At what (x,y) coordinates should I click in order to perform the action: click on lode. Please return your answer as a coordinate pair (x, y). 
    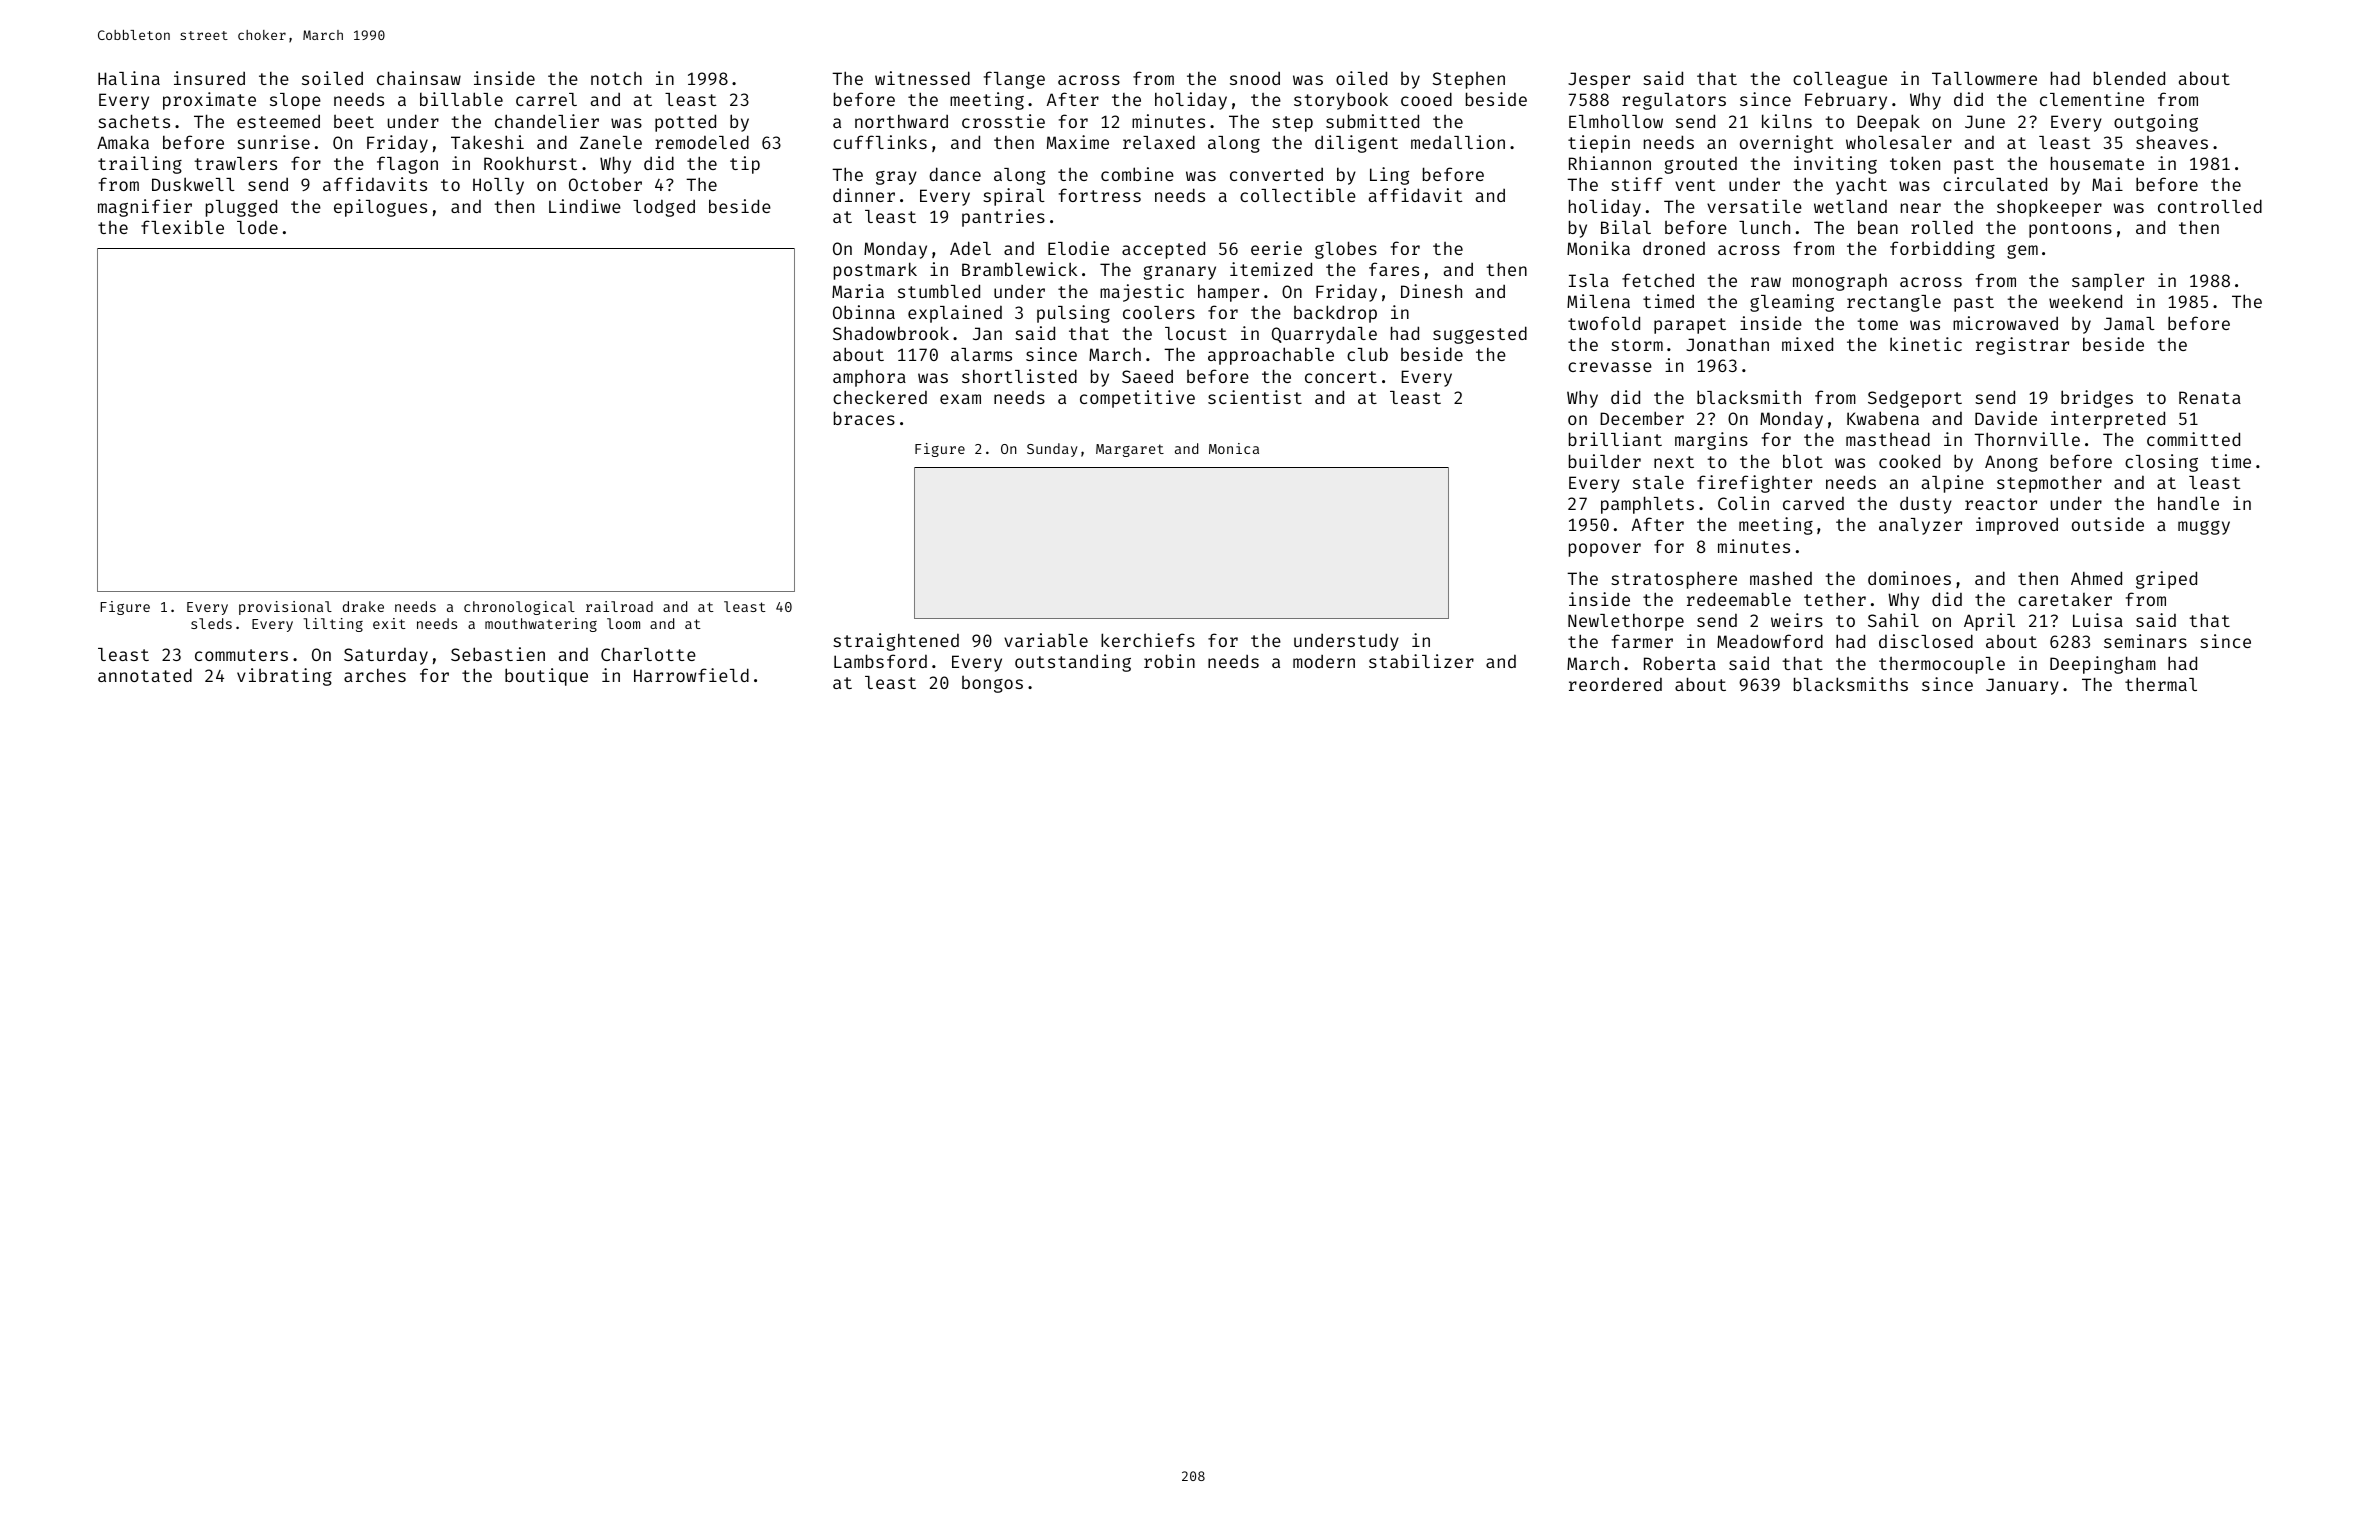
    Looking at the image, I should click on (257, 227).
